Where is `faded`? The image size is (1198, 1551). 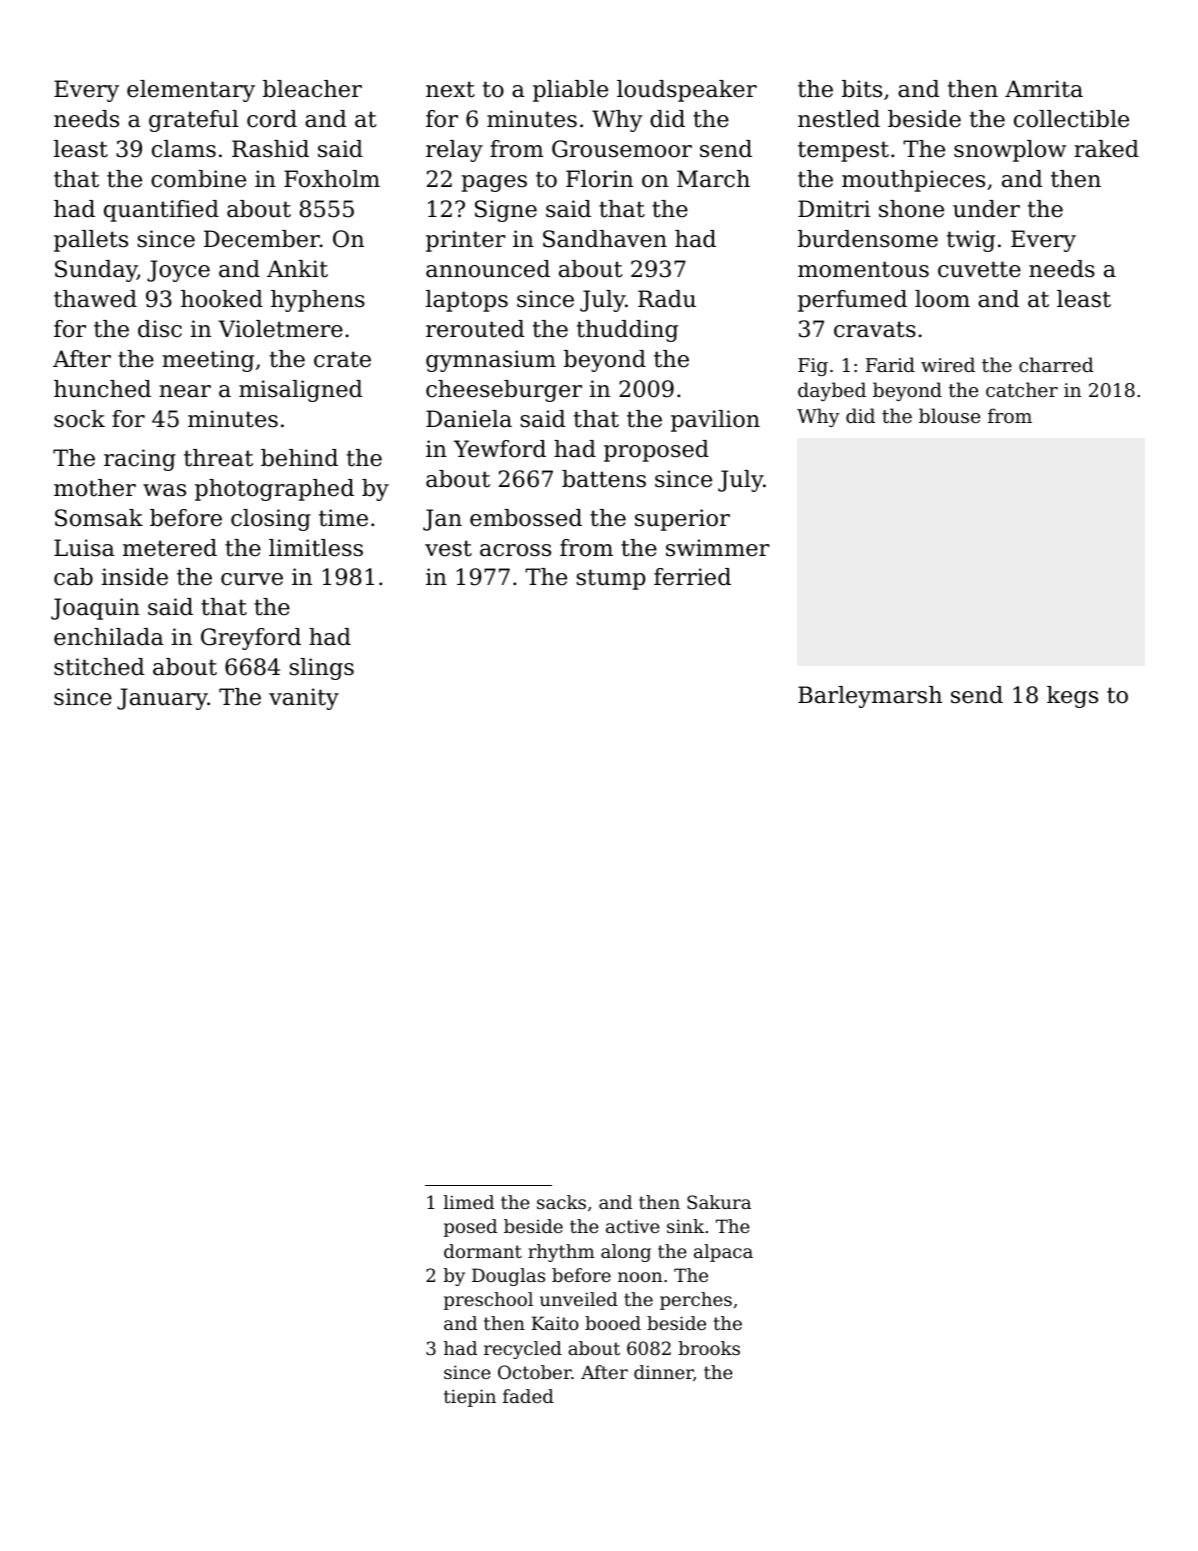 faded is located at coordinates (528, 1396).
